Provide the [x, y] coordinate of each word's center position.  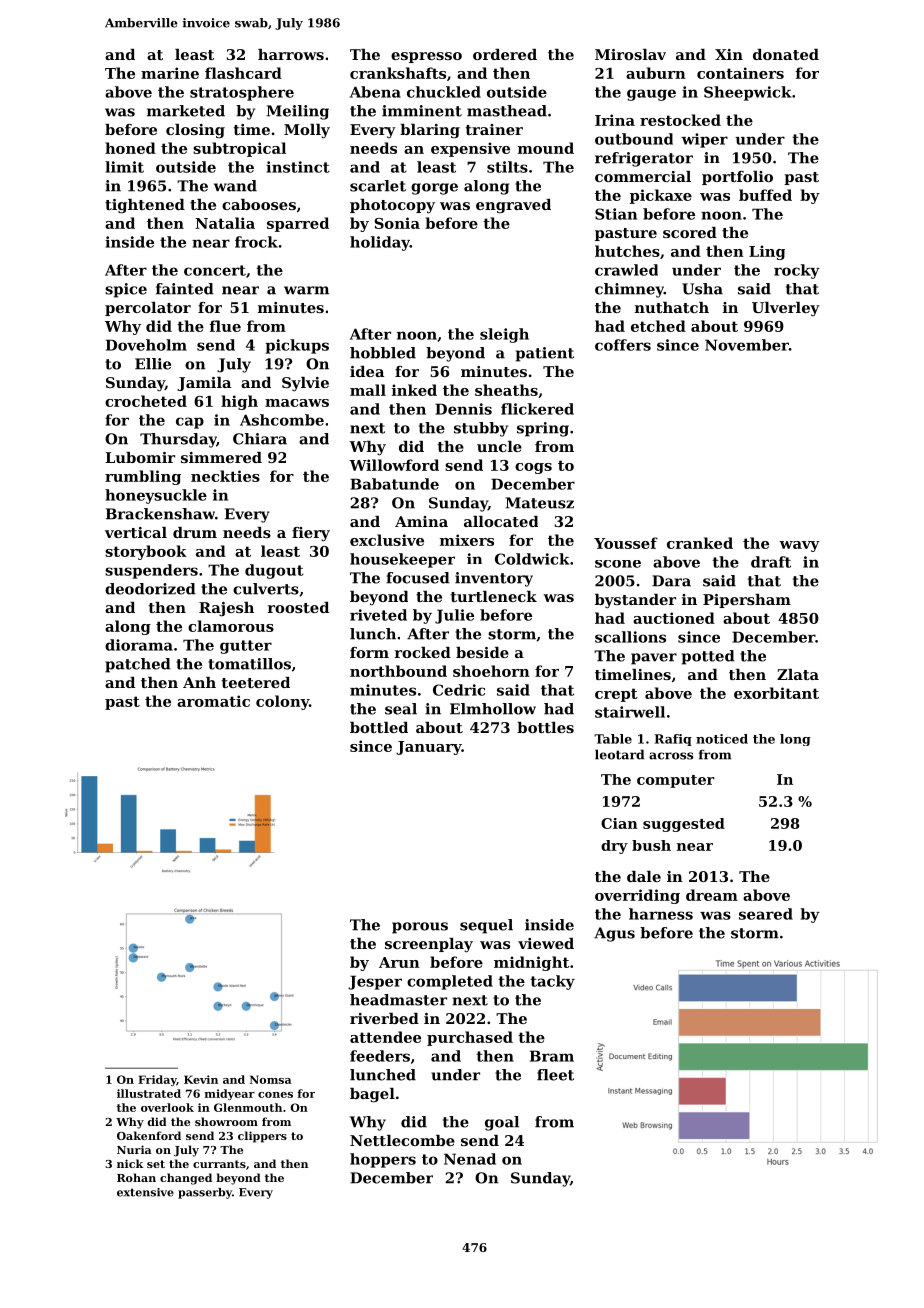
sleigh [504, 335]
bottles [545, 727]
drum [195, 532]
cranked [700, 543]
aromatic [213, 701]
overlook [167, 1107]
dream [712, 895]
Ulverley [786, 309]
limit [124, 167]
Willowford [394, 465]
